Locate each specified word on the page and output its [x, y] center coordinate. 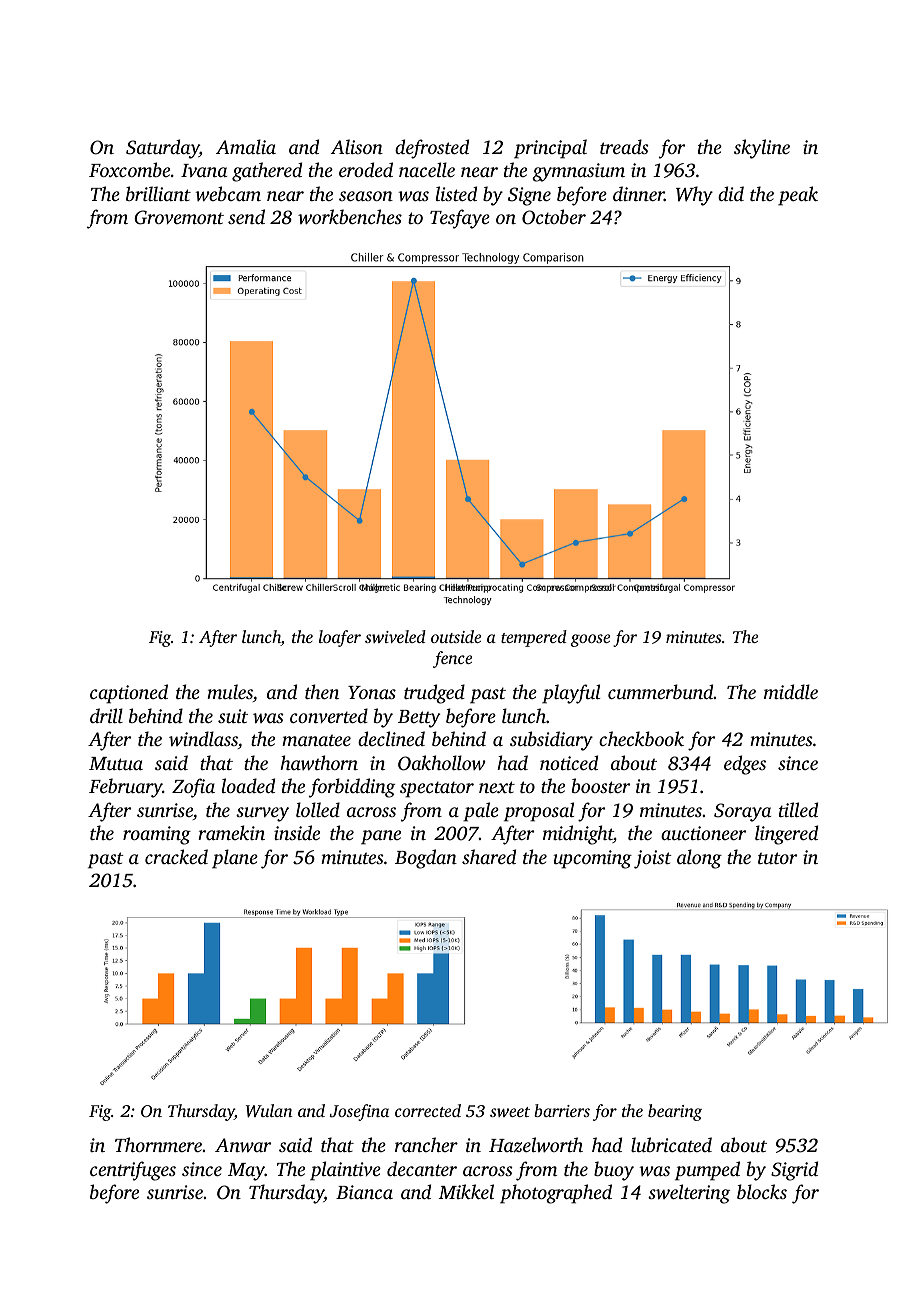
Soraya [742, 812]
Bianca [364, 1192]
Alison [357, 146]
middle [791, 691]
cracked [176, 856]
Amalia [246, 146]
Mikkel [466, 1191]
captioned [129, 694]
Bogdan [426, 859]
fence [452, 659]
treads [624, 146]
